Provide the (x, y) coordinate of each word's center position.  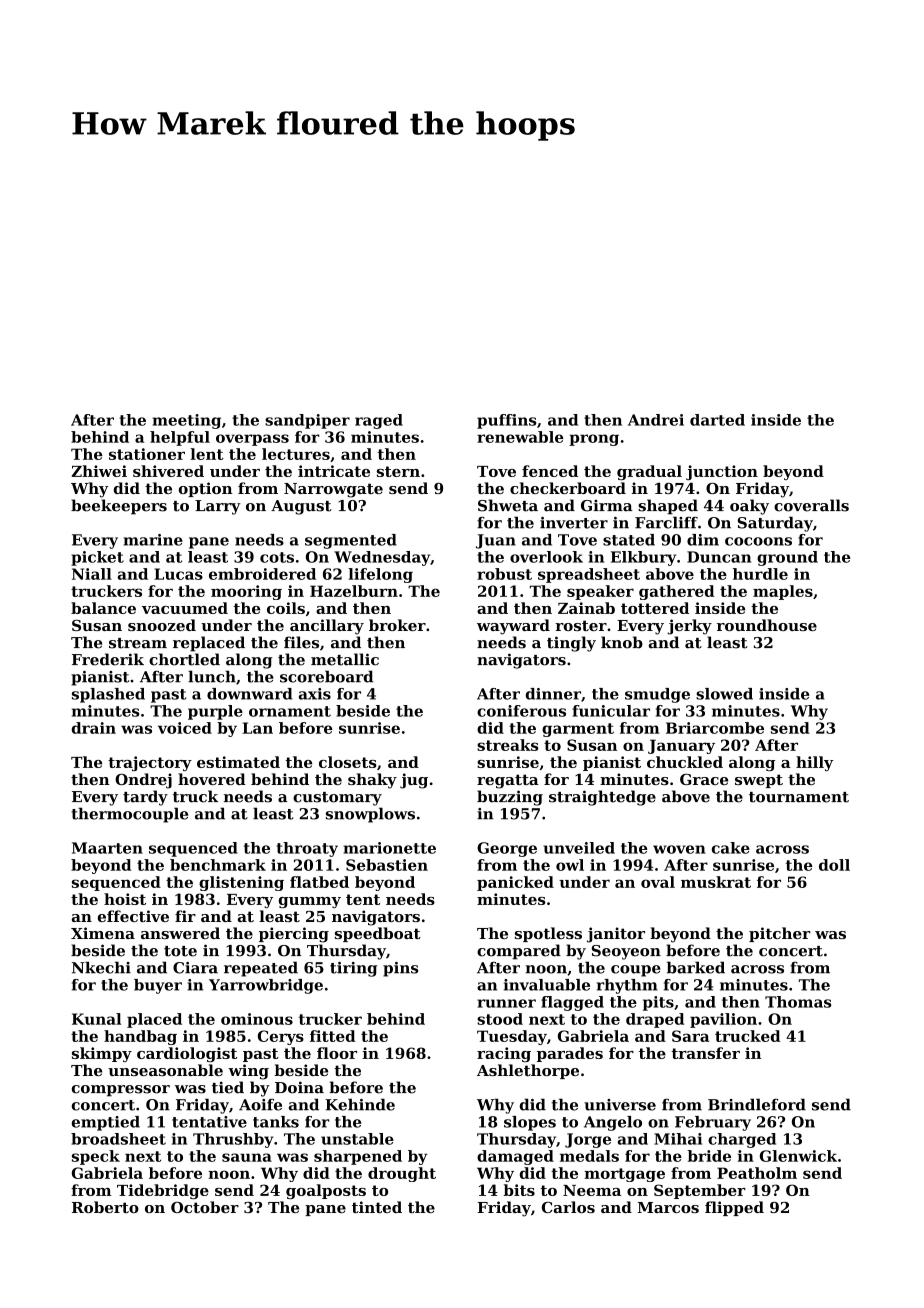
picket (97, 558)
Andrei (656, 420)
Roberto (105, 1207)
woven (679, 849)
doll (834, 865)
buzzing (510, 798)
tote (180, 951)
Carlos (568, 1207)
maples (783, 592)
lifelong (380, 575)
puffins (506, 421)
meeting (186, 421)
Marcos (668, 1207)
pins (400, 969)
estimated (238, 762)
